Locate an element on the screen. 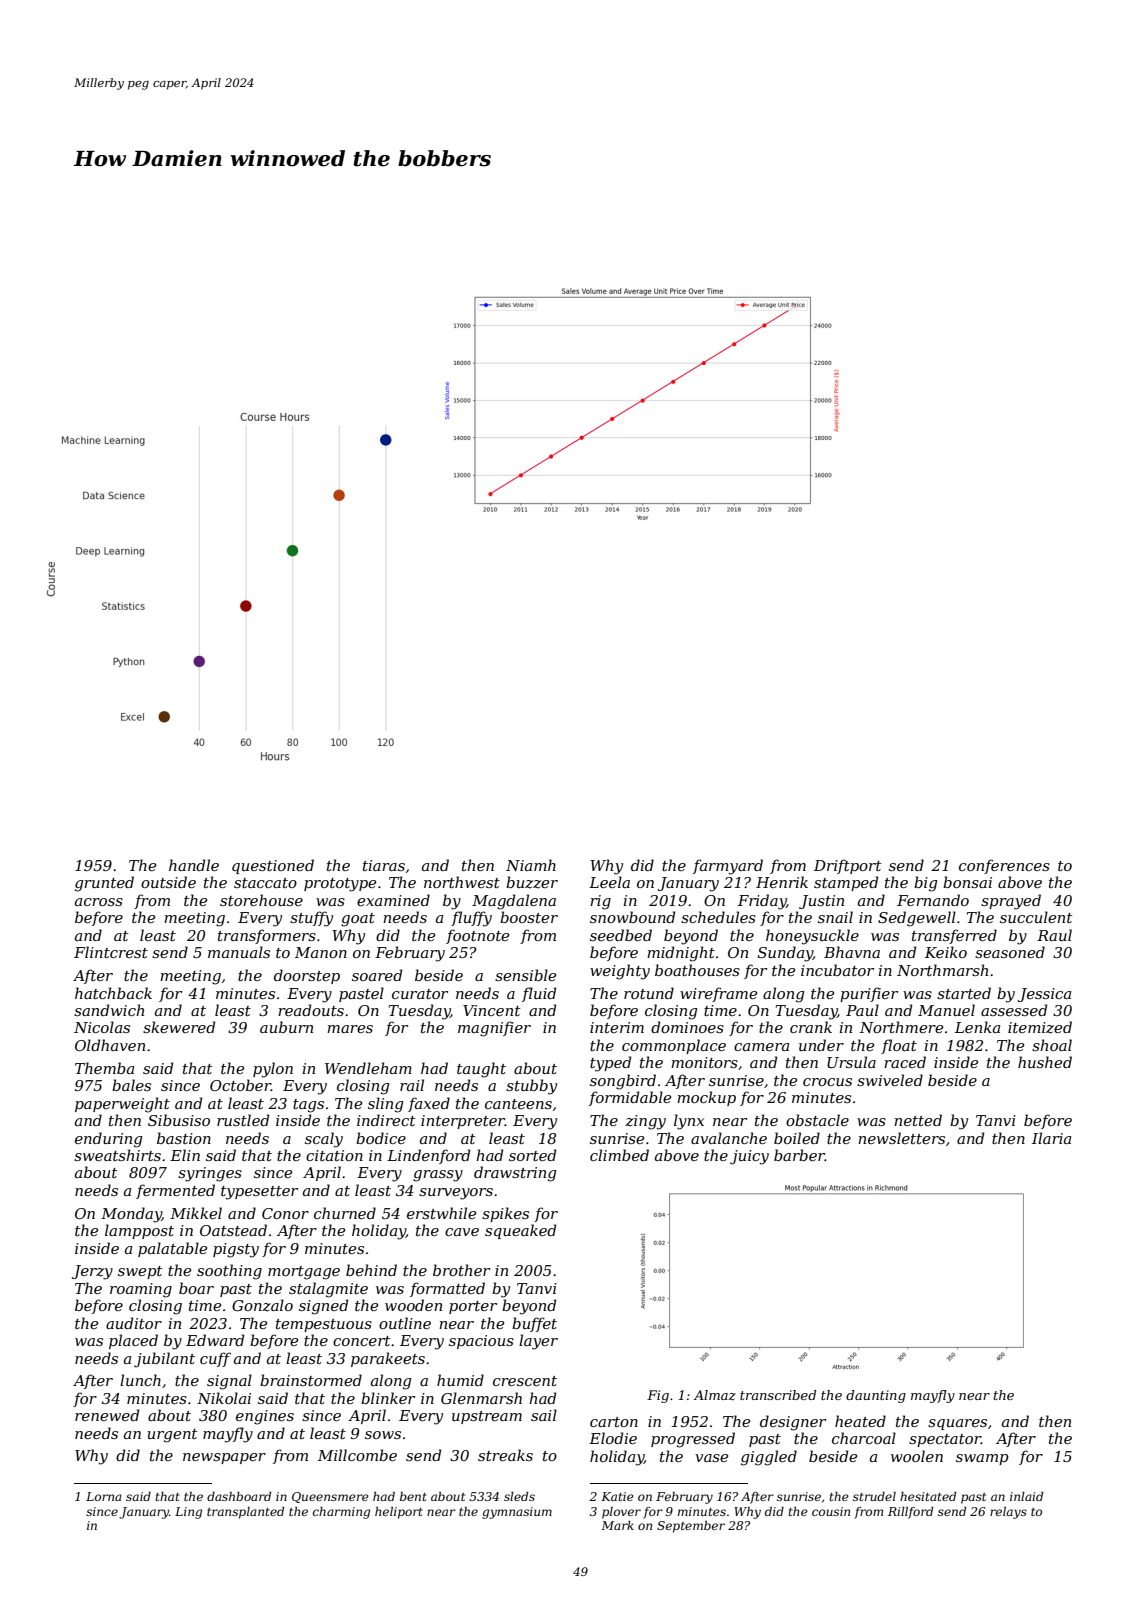  heliport is located at coordinates (399, 1513).
